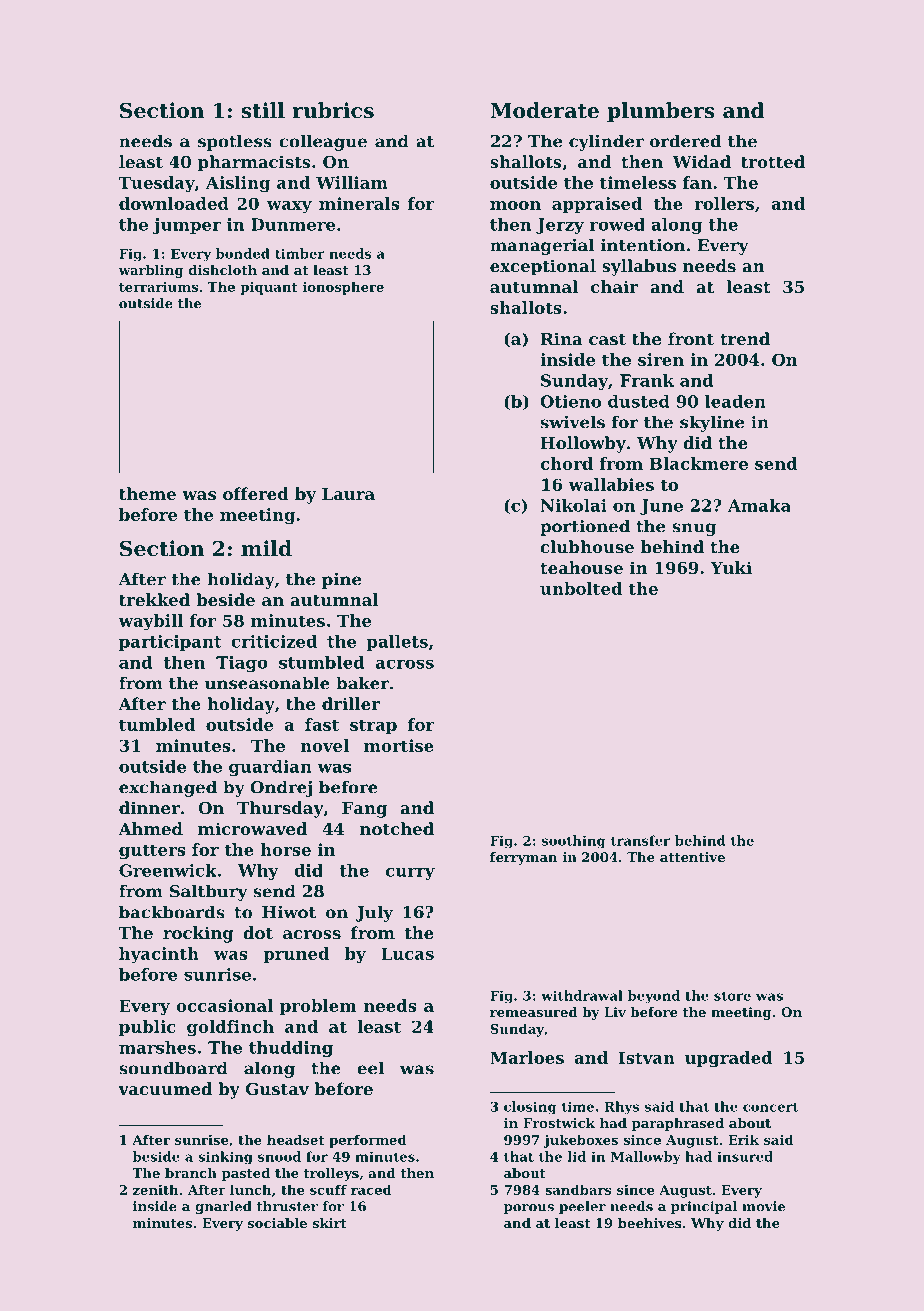 The width and height of the screenshot is (924, 1311). I want to click on trekked, so click(154, 599).
